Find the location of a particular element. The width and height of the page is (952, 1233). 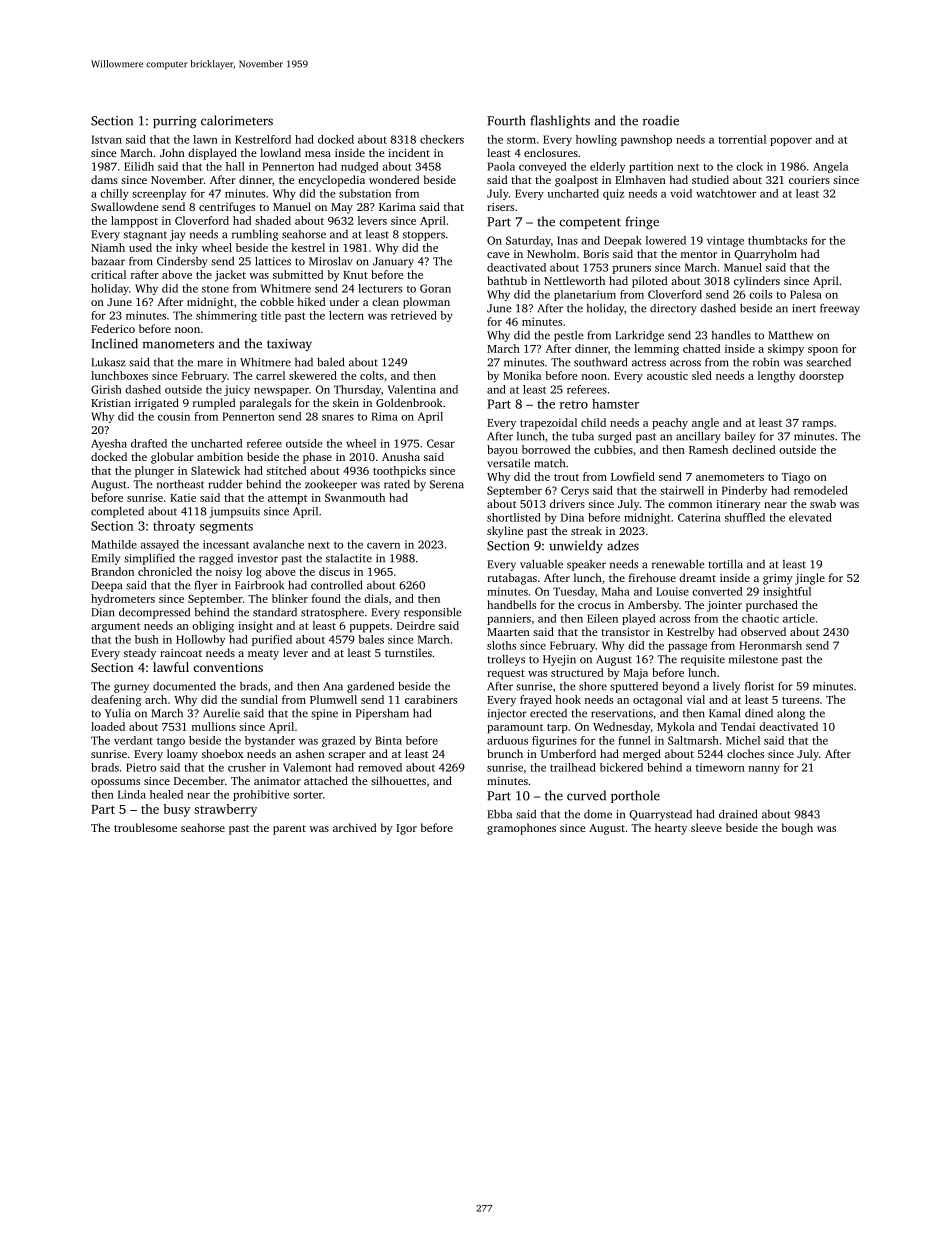

roadie is located at coordinates (661, 120).
